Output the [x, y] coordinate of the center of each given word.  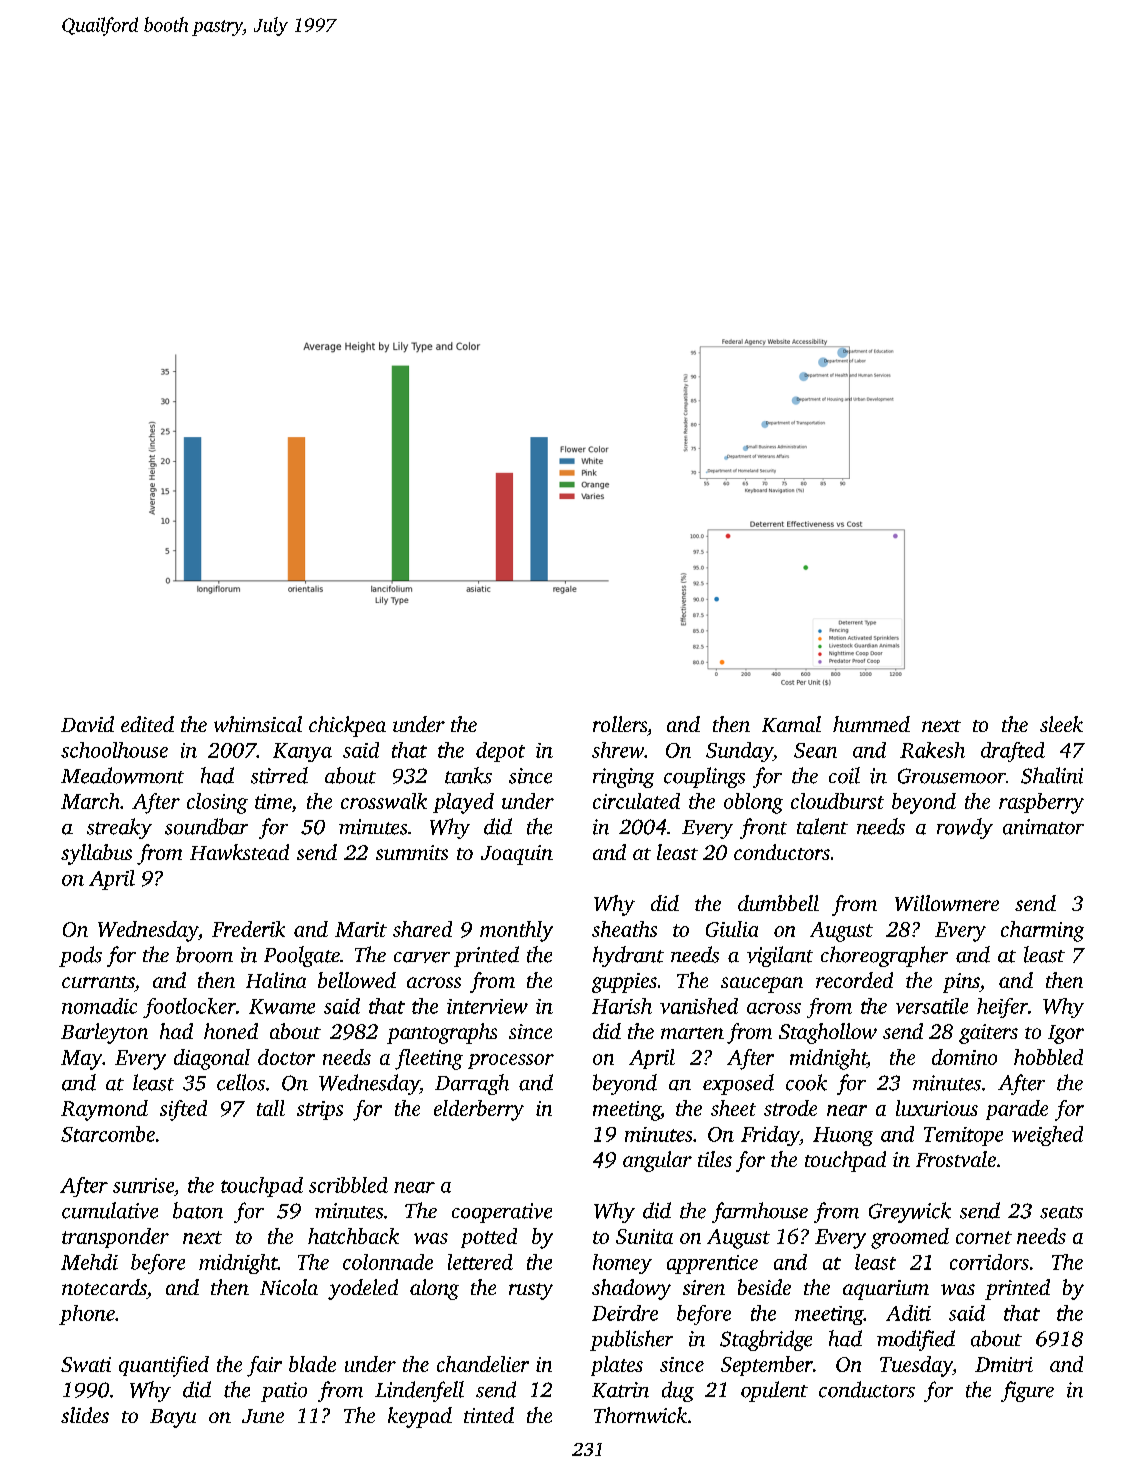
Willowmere [947, 903]
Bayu [173, 1418]
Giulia [732, 929]
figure [1027, 1391]
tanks [468, 775]
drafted [1013, 752]
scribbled [348, 1185]
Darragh [472, 1084]
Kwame [282, 1006]
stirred [279, 775]
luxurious [937, 1108]
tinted [489, 1415]
